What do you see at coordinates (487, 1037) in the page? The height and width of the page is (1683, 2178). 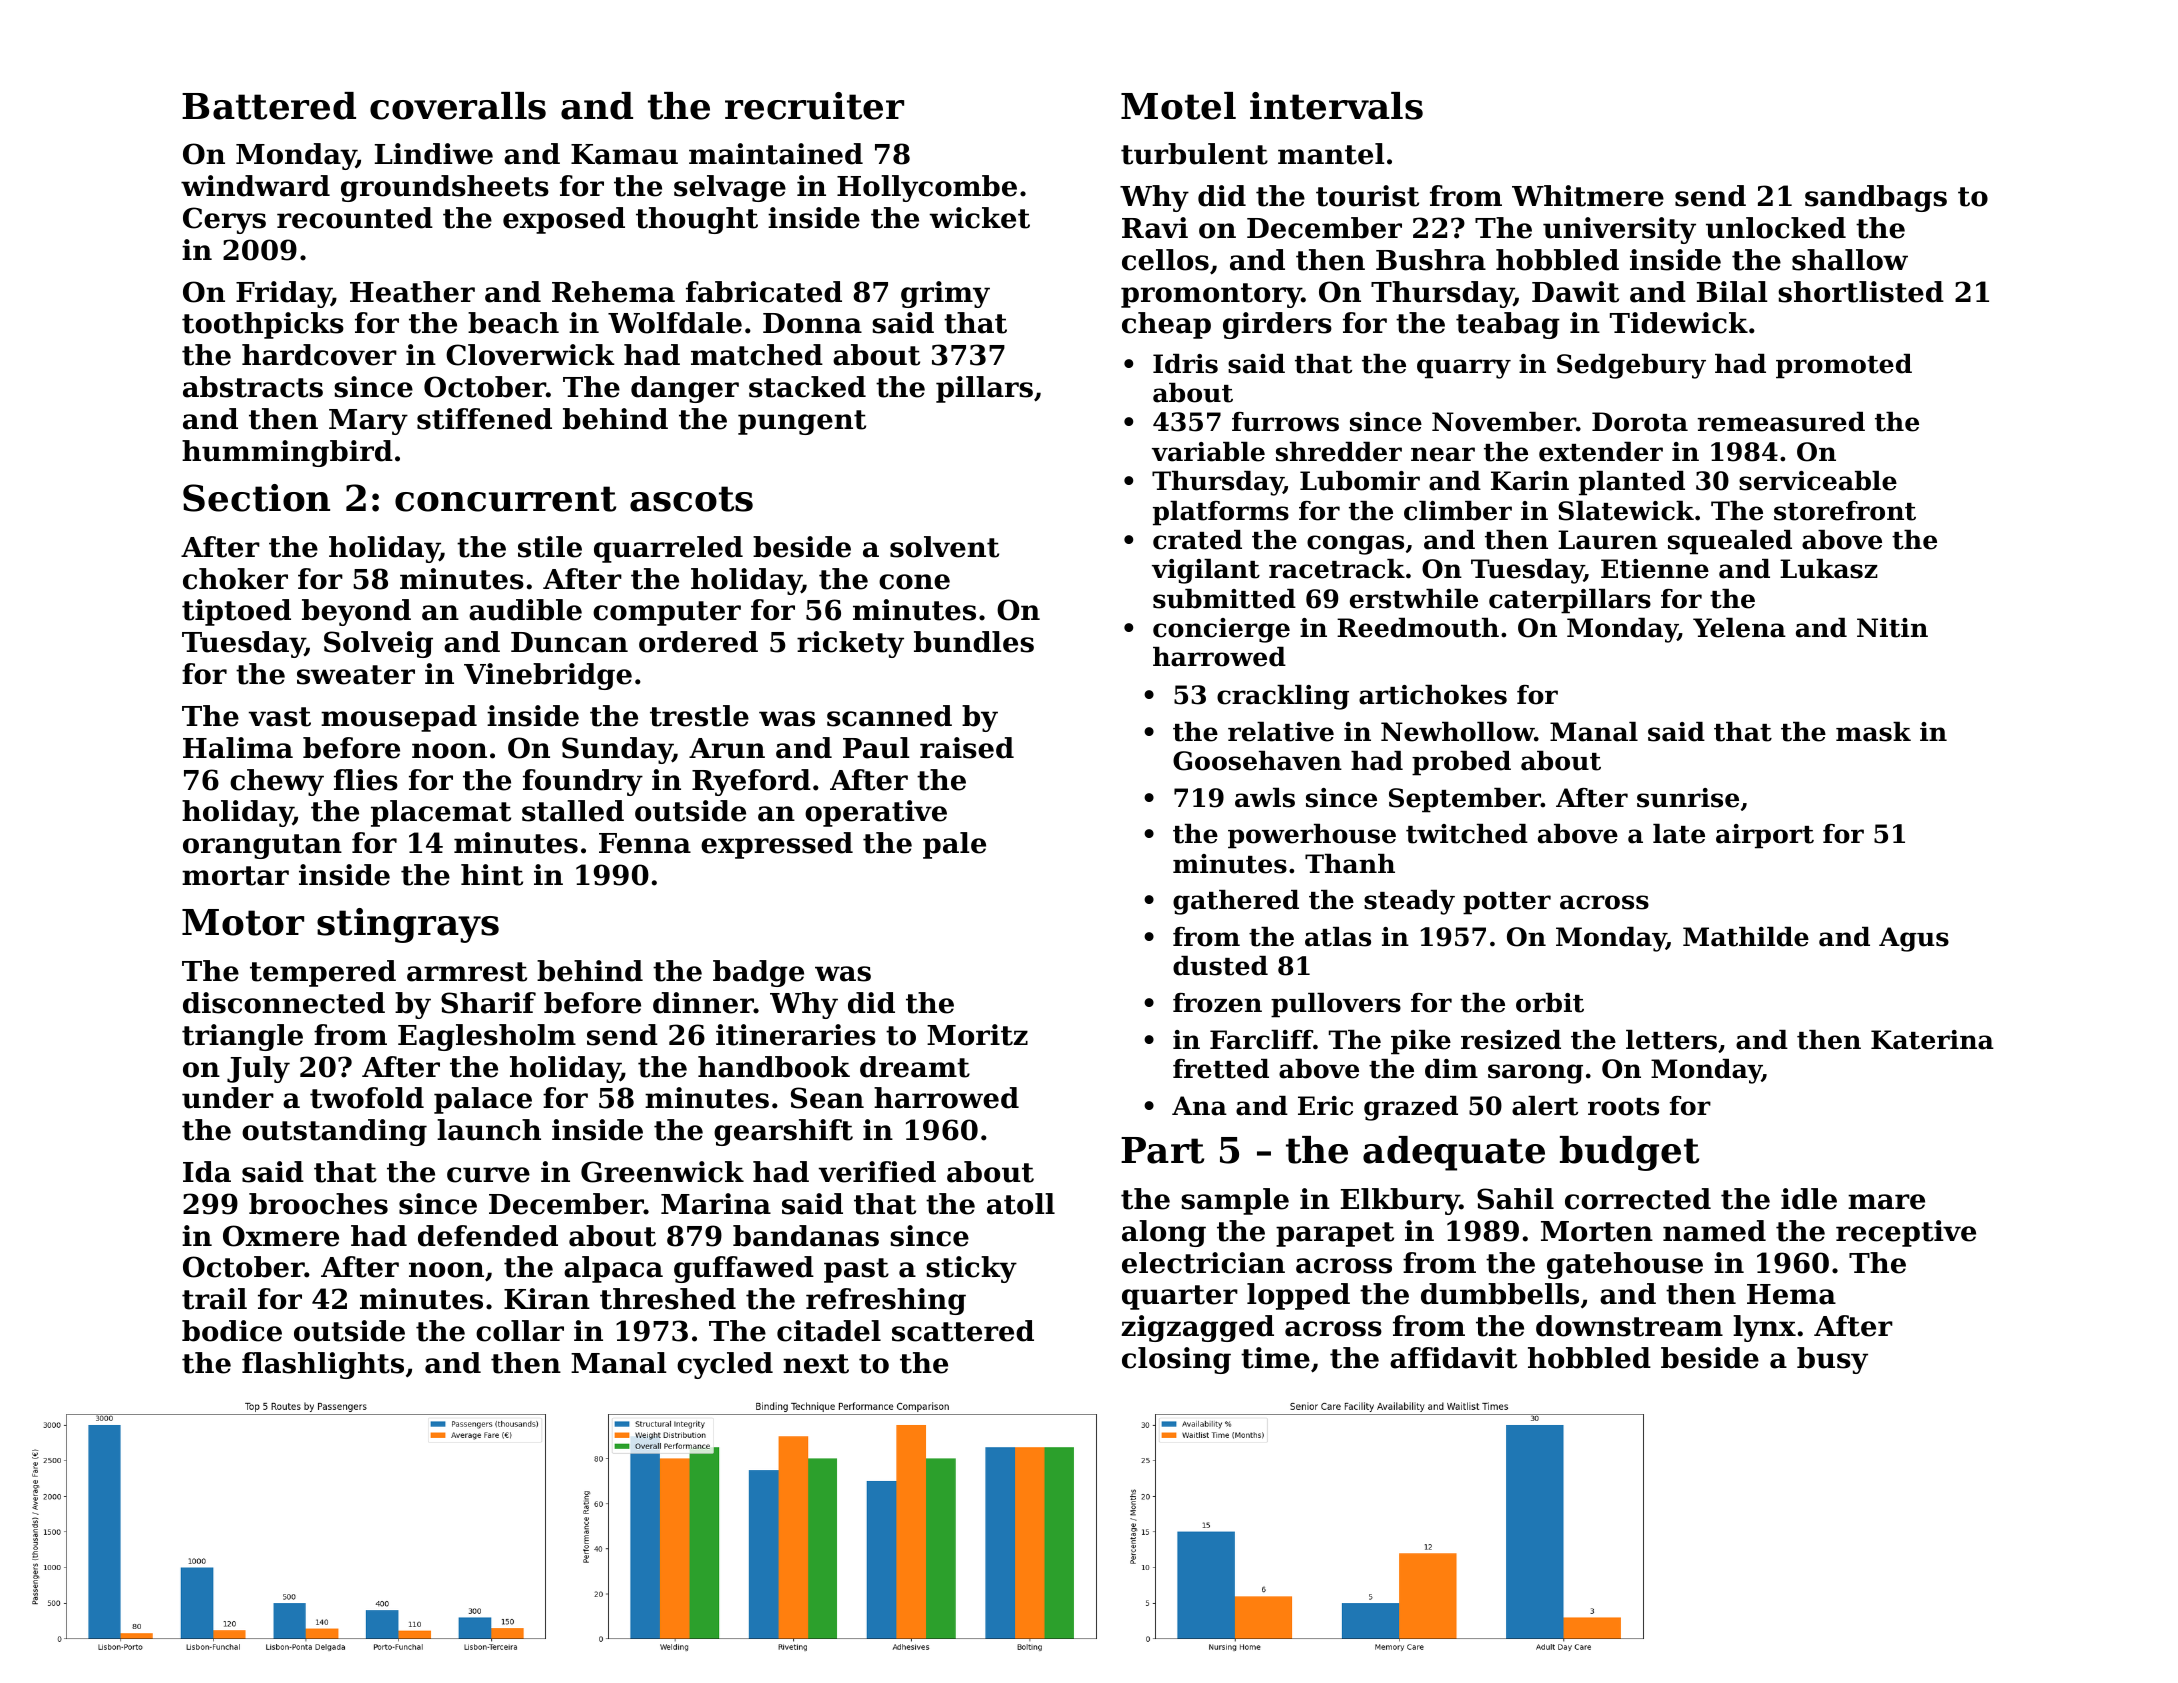 I see `Eaglesholm` at bounding box center [487, 1037].
